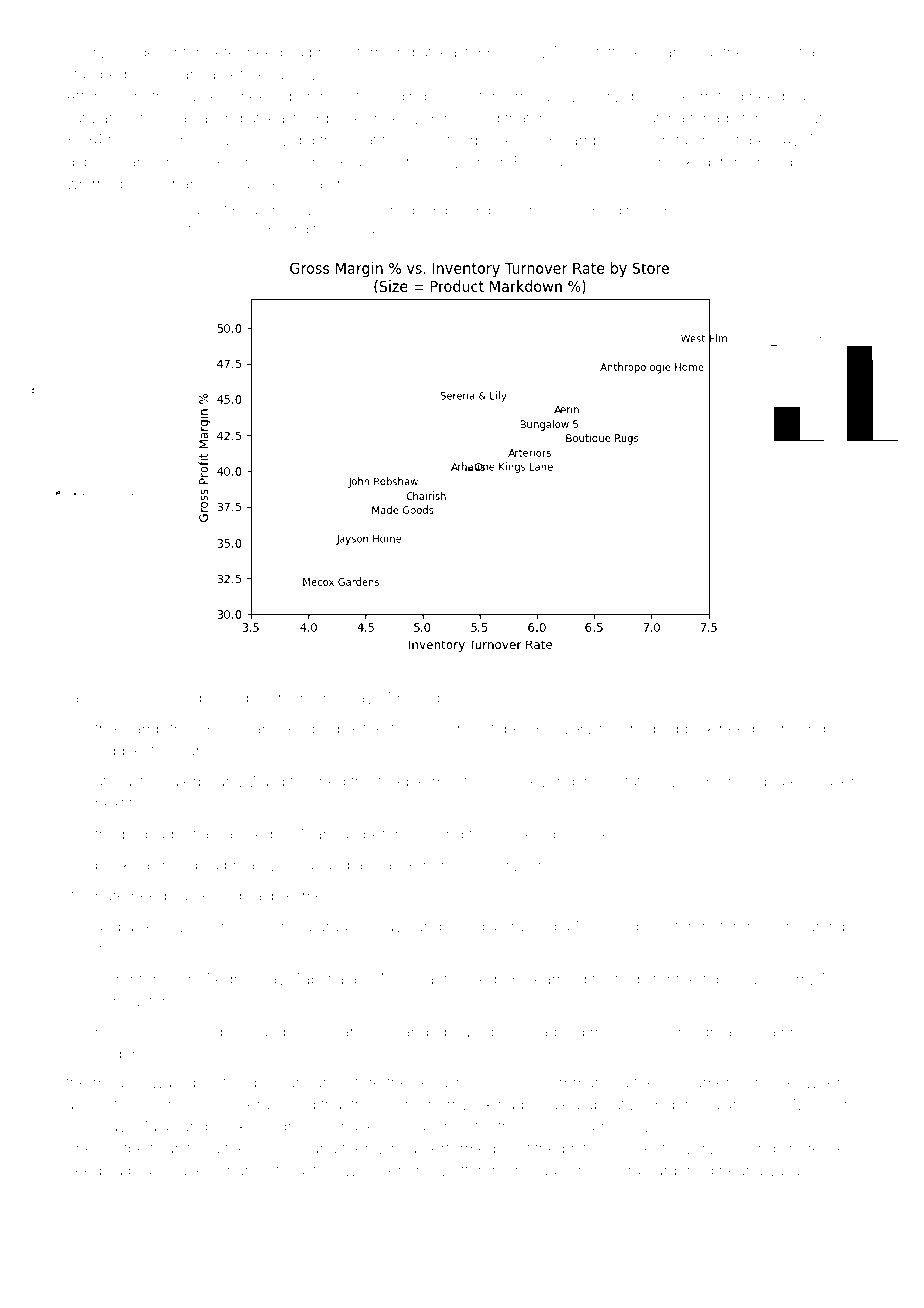 This screenshot has width=924, height=1308. Describe the element at coordinates (459, 1149) in the screenshot. I see `performed` at that location.
